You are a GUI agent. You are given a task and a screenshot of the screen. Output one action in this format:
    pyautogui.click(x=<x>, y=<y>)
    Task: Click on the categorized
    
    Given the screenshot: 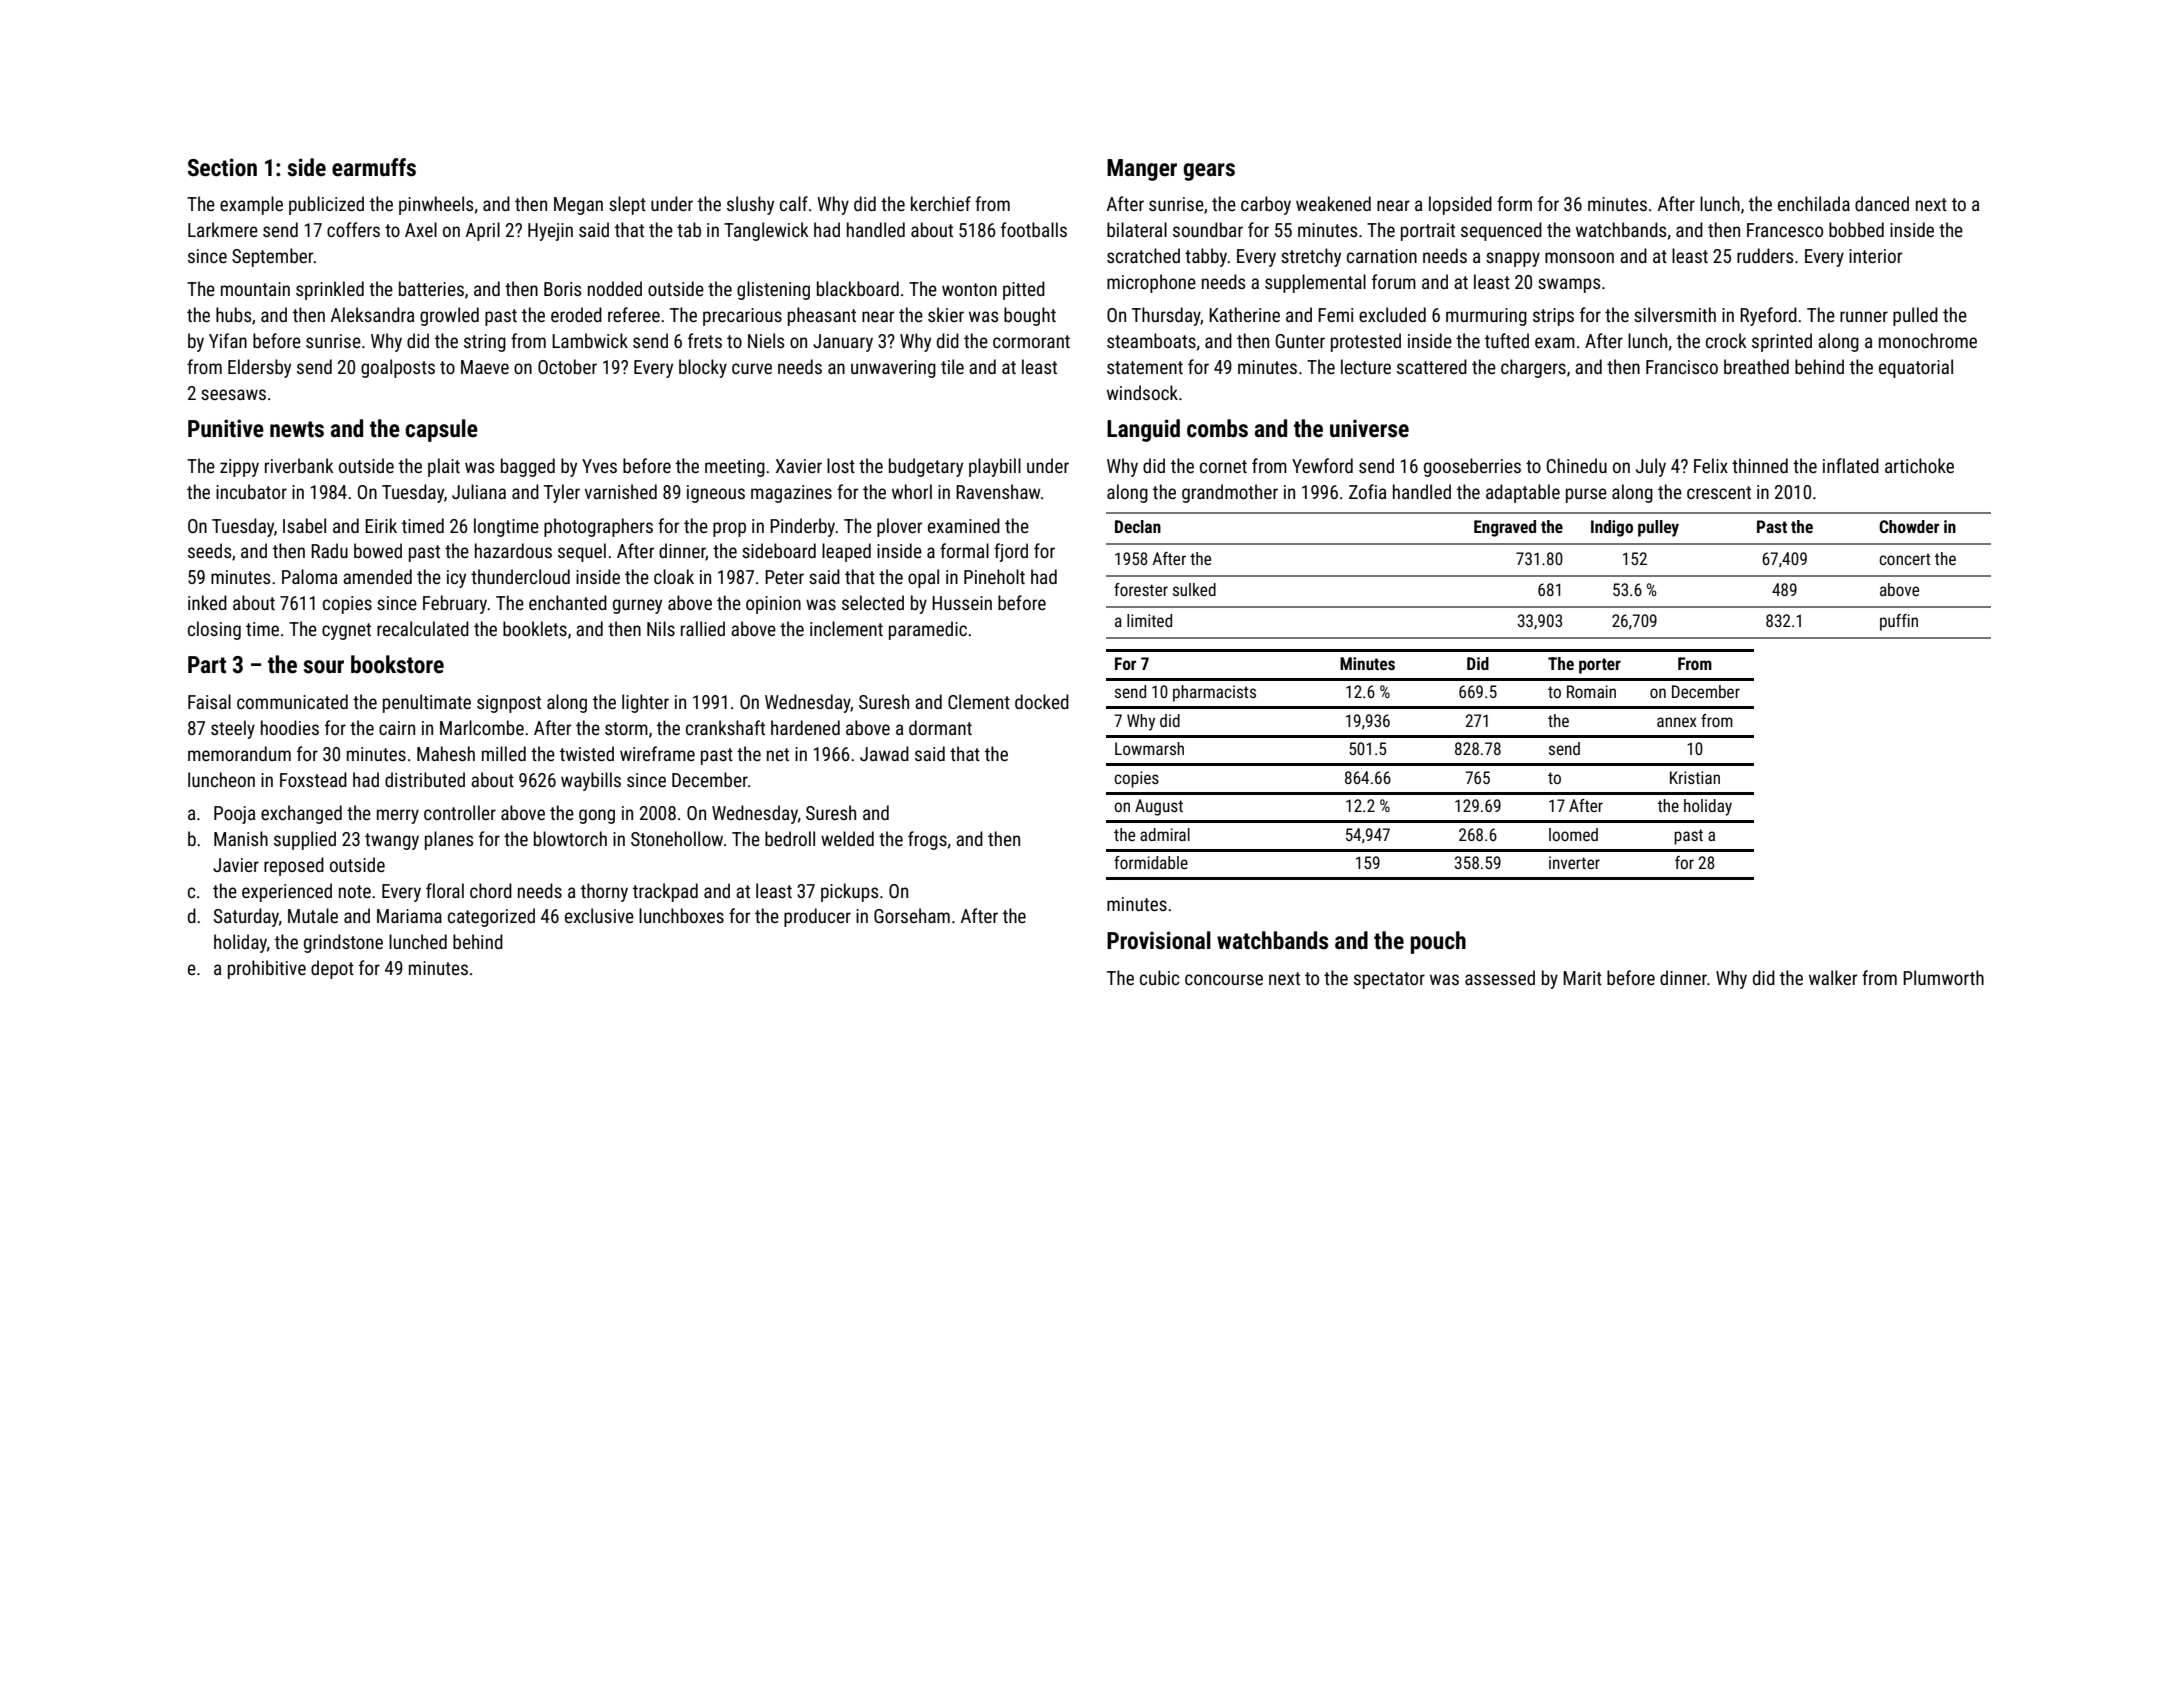 What is the action you would take?
    pyautogui.click(x=491, y=917)
